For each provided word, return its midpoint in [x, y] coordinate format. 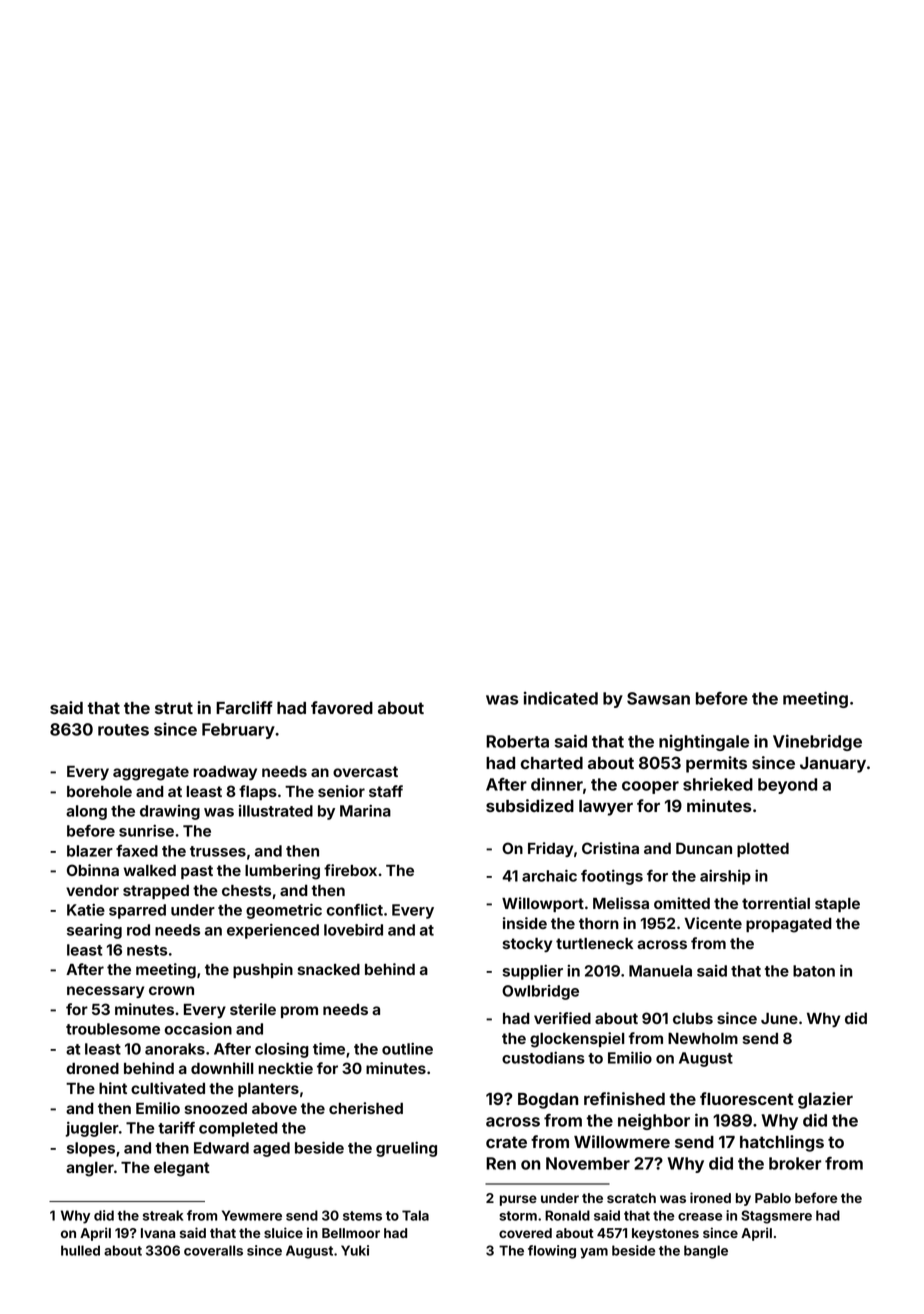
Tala [415, 1215]
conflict [354, 909]
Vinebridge [817, 742]
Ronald [567, 1215]
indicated [561, 698]
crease [700, 1217]
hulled [80, 1250]
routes [123, 730]
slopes [91, 1149]
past [197, 872]
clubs [693, 1018]
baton [814, 971]
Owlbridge [540, 992]
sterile [253, 1009]
